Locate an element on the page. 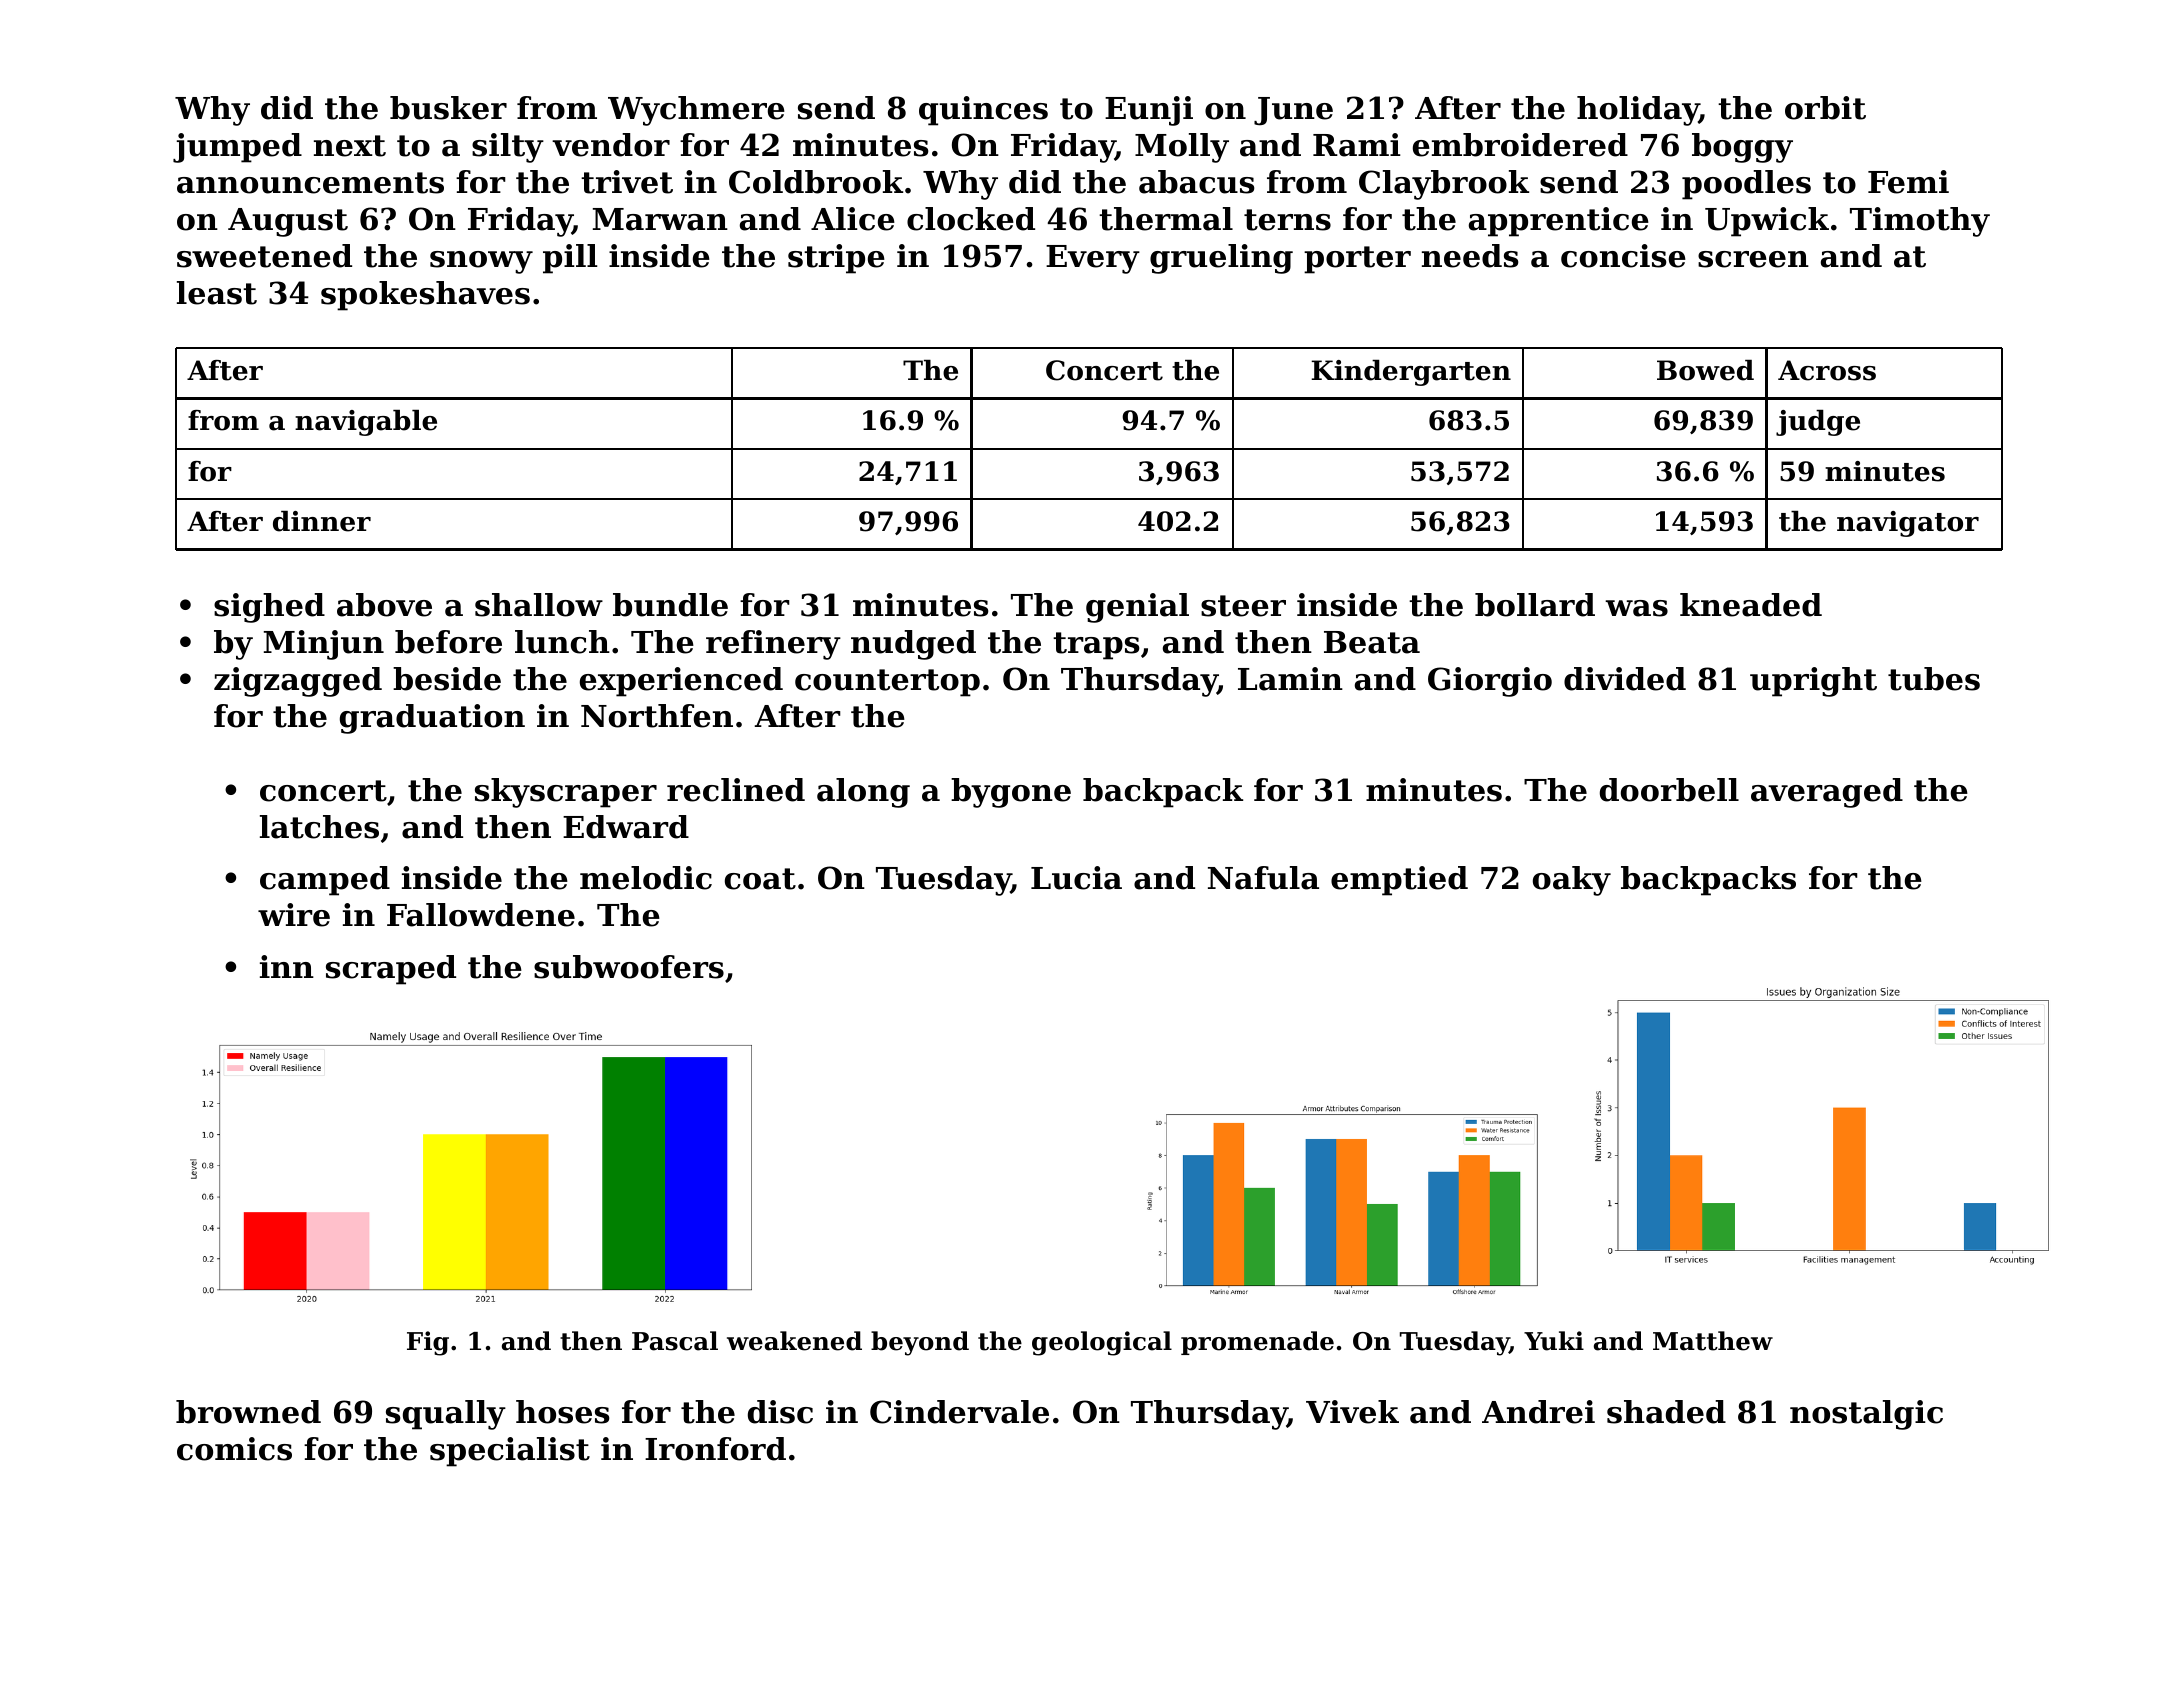  countertop is located at coordinates (887, 683).
